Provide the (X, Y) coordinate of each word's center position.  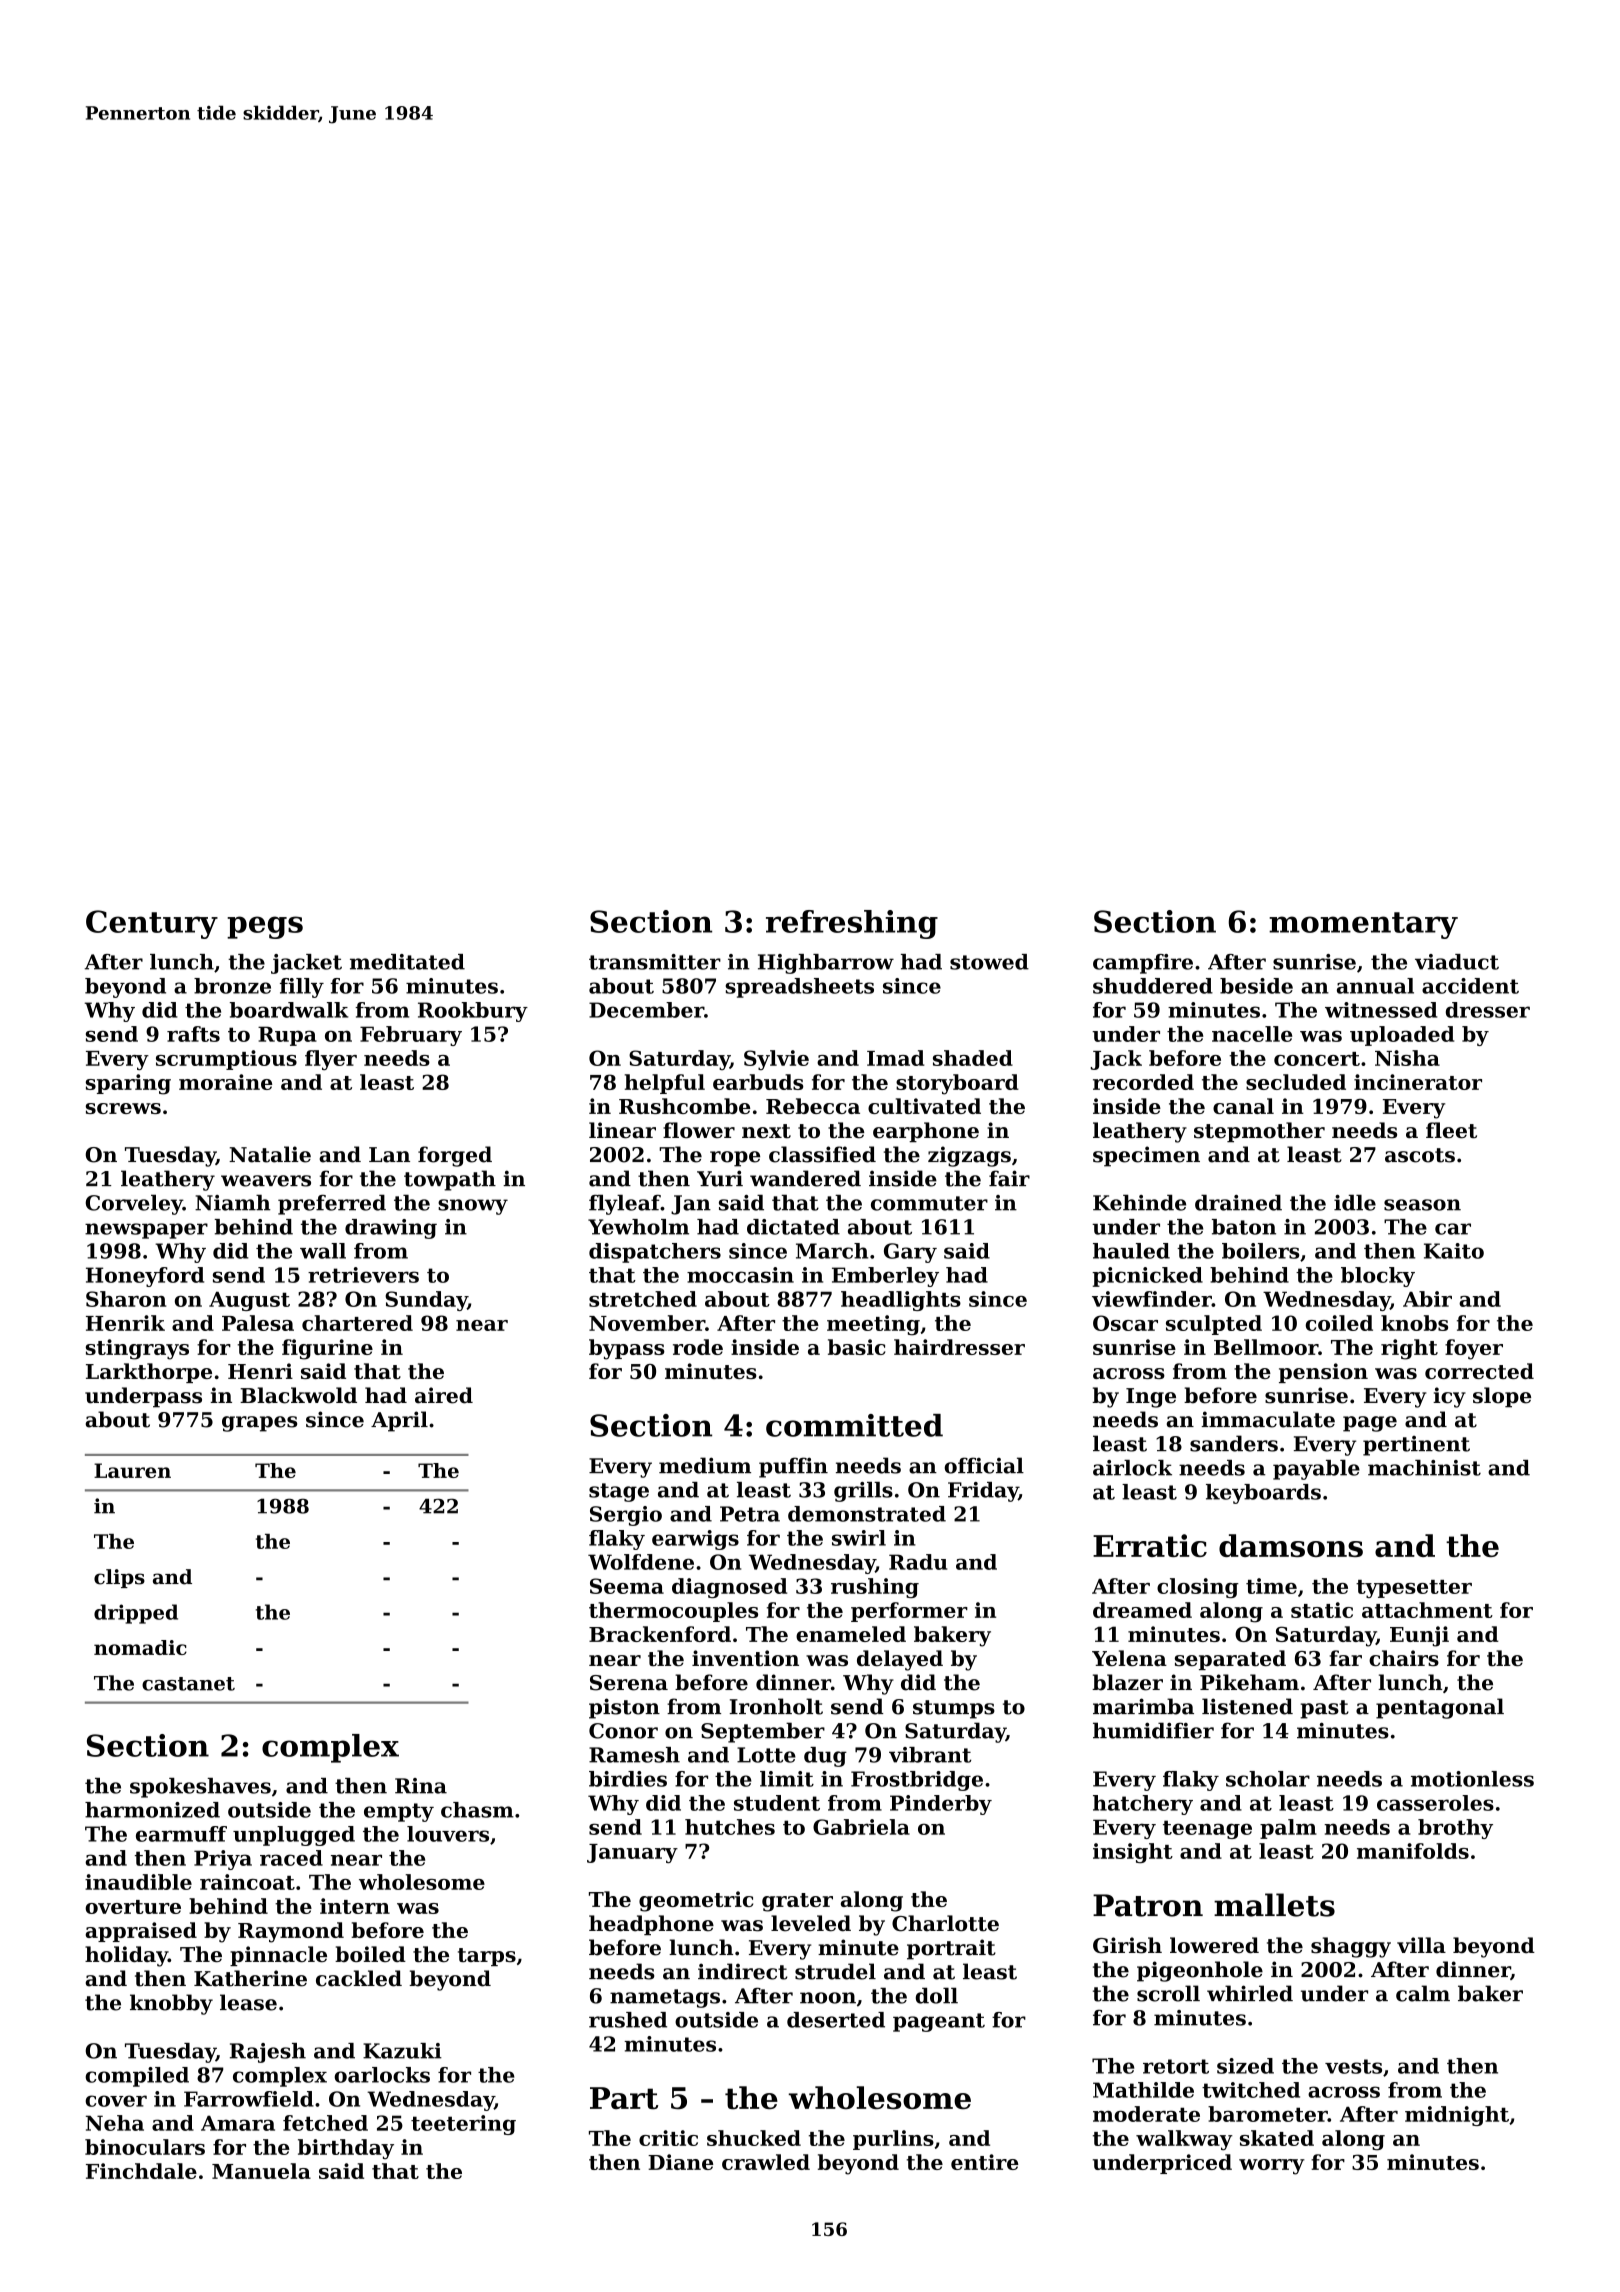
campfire (1143, 964)
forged (455, 1156)
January (632, 1853)
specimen (1146, 1156)
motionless (1472, 1779)
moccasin (740, 1275)
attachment (1427, 1610)
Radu (918, 1562)
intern (355, 1906)
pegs (265, 927)
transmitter (655, 962)
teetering (463, 2125)
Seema (627, 1586)
